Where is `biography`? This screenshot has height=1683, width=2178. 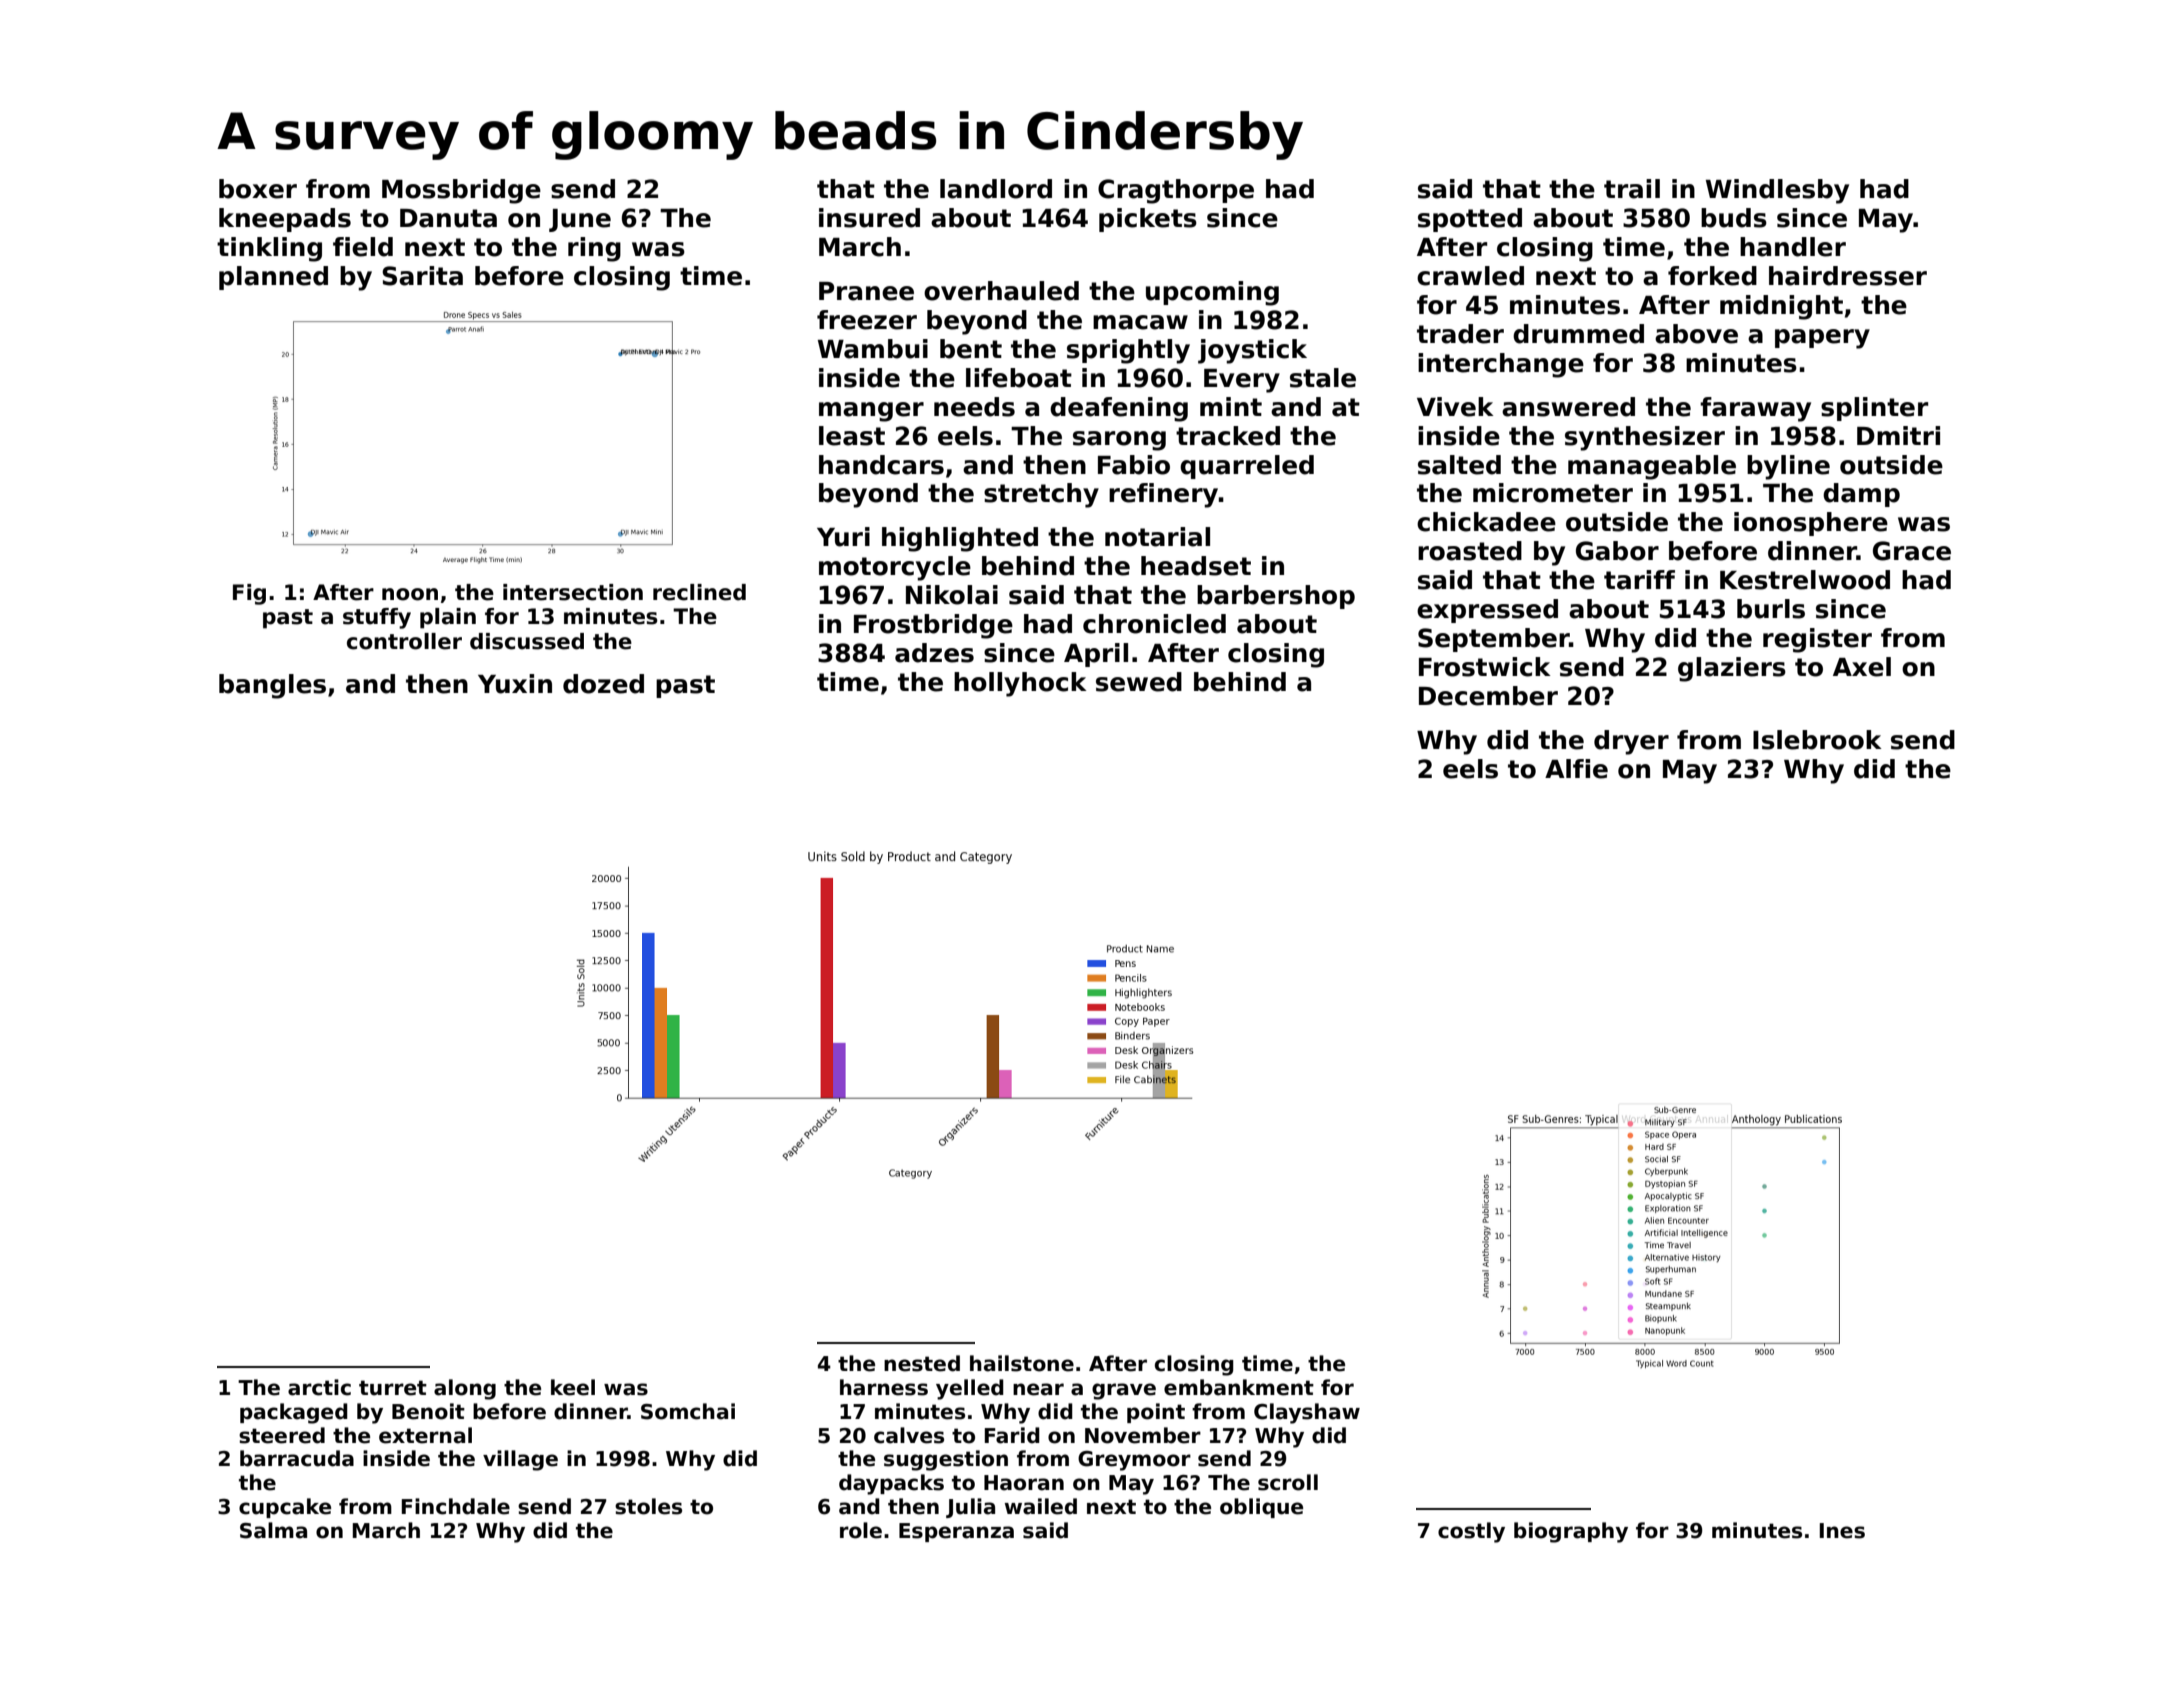
biography is located at coordinates (1571, 1532).
